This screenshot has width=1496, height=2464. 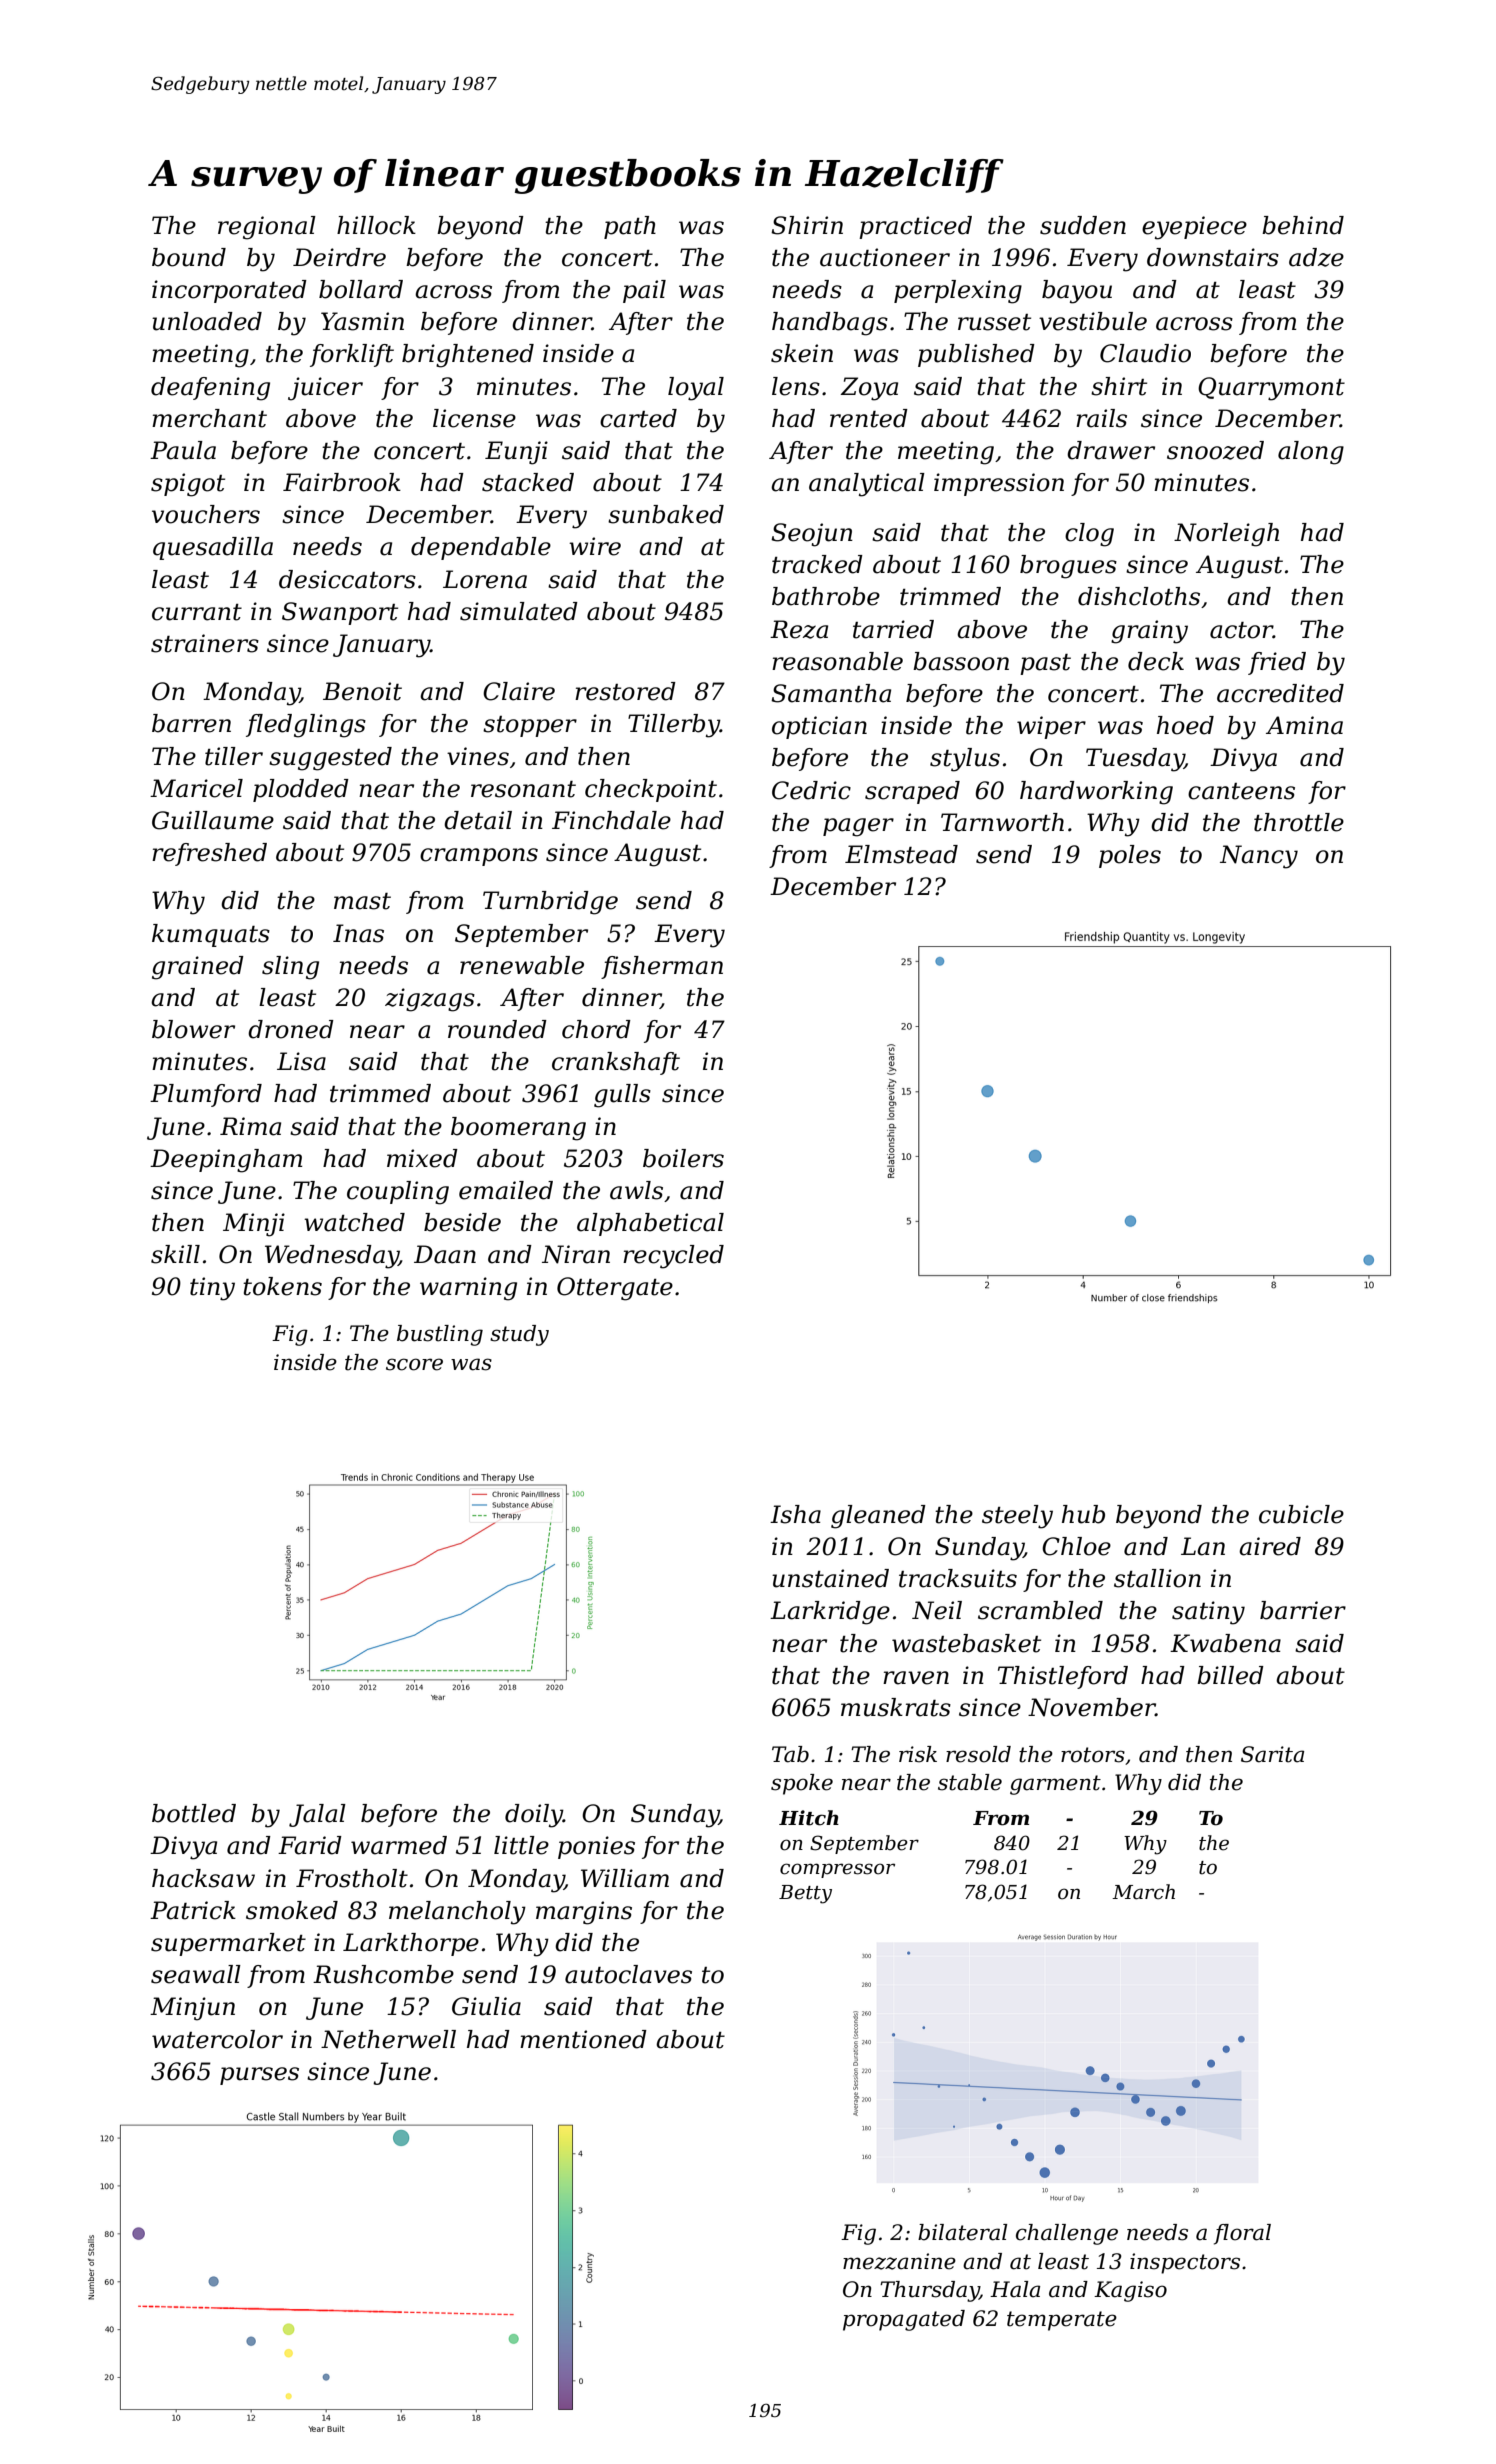 I want to click on Paula, so click(x=183, y=450).
